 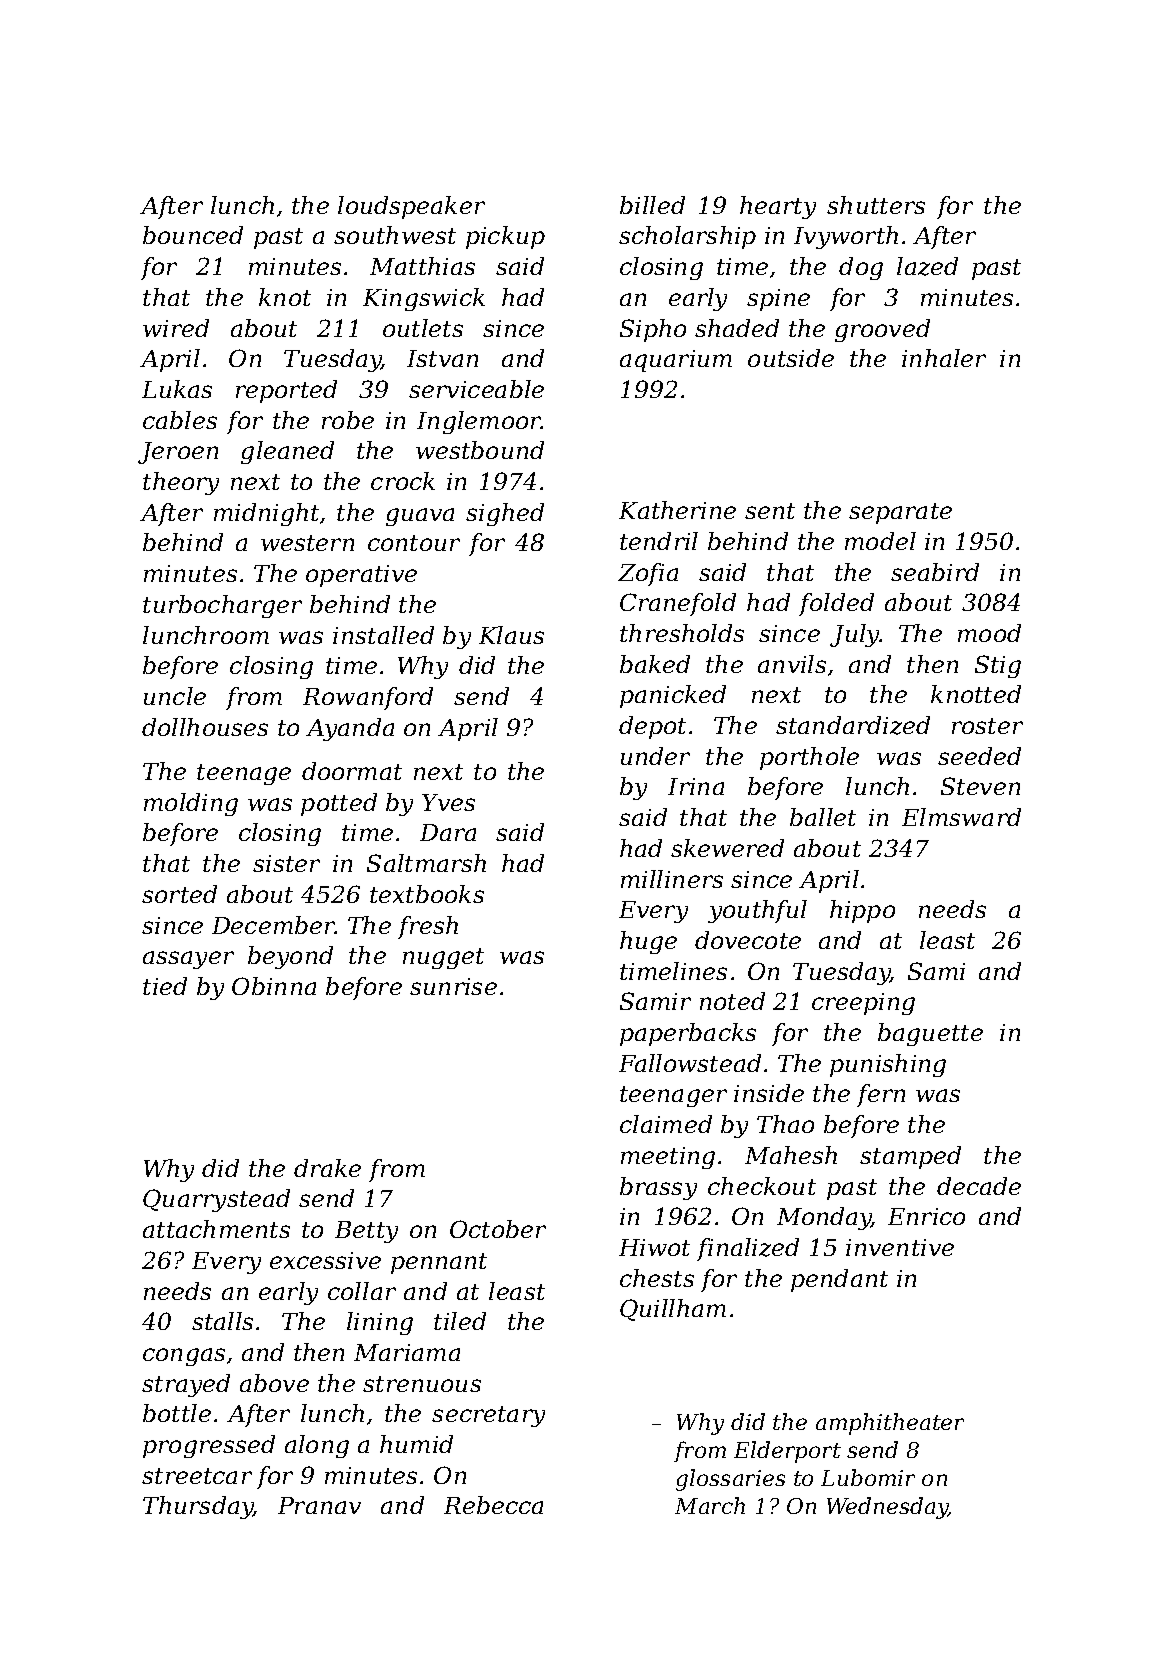 What do you see at coordinates (286, 863) in the image?
I see `sister` at bounding box center [286, 863].
